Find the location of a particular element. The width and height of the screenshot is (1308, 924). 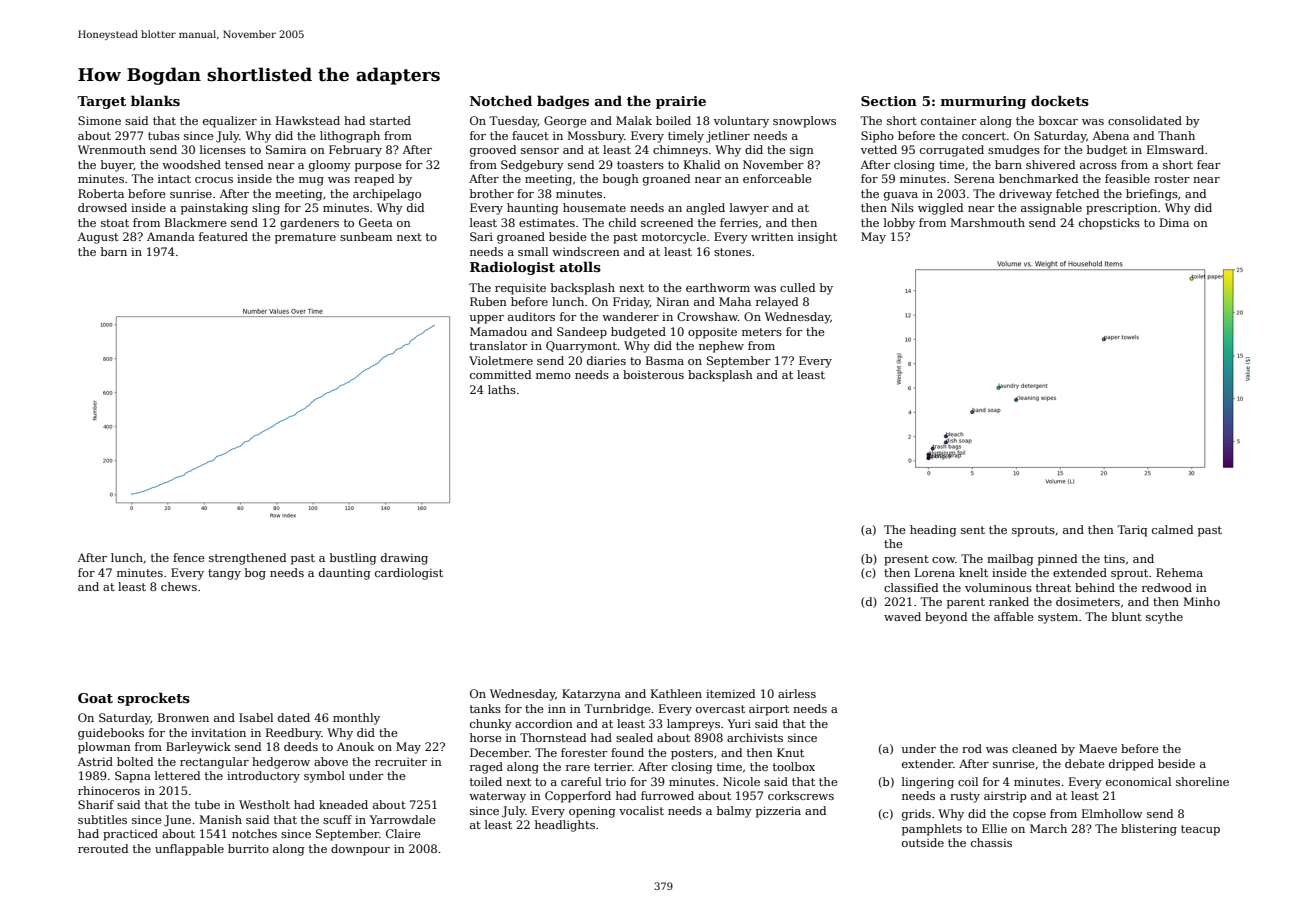

cow is located at coordinates (943, 560).
